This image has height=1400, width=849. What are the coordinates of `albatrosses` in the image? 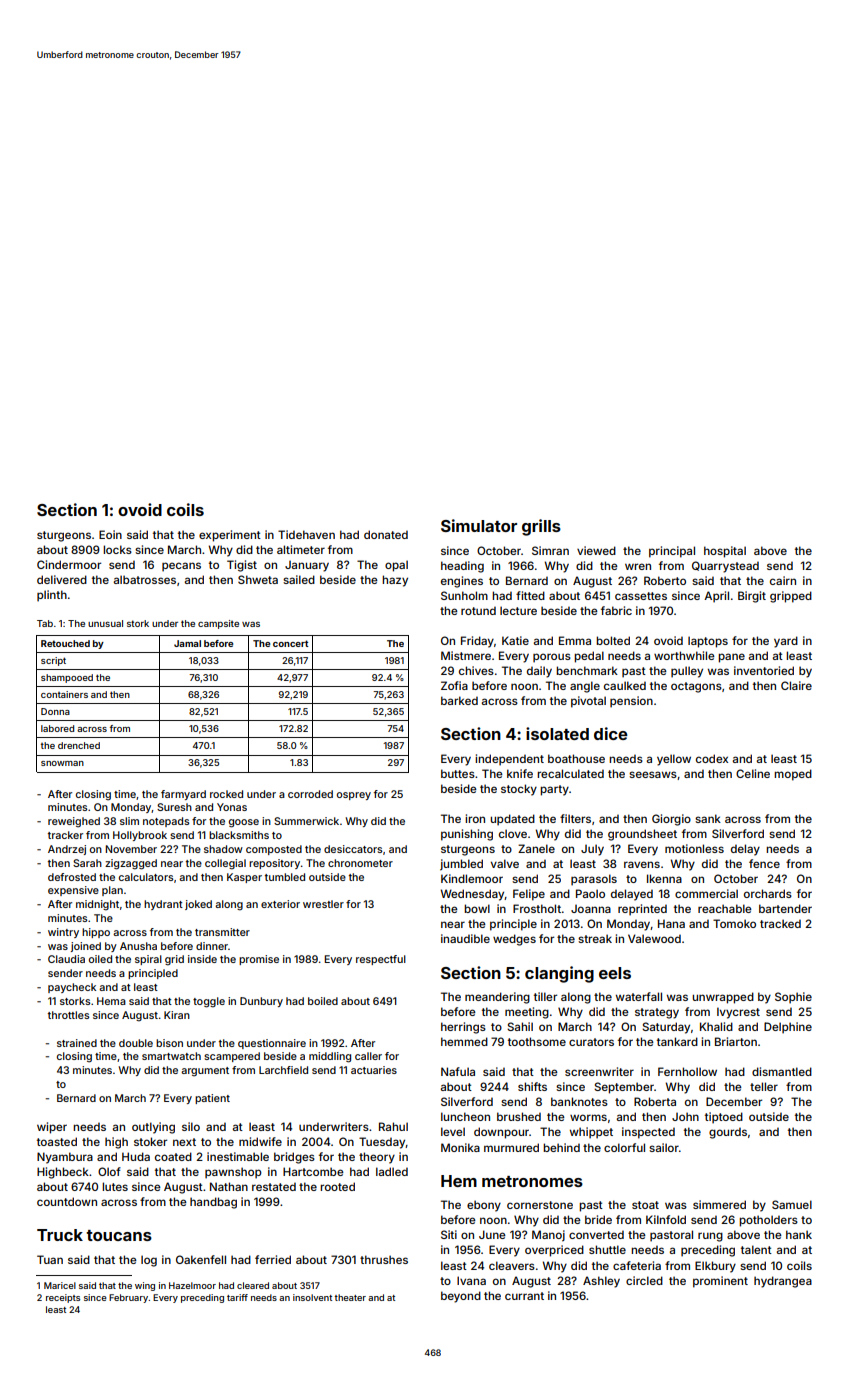 It's located at (145, 579).
